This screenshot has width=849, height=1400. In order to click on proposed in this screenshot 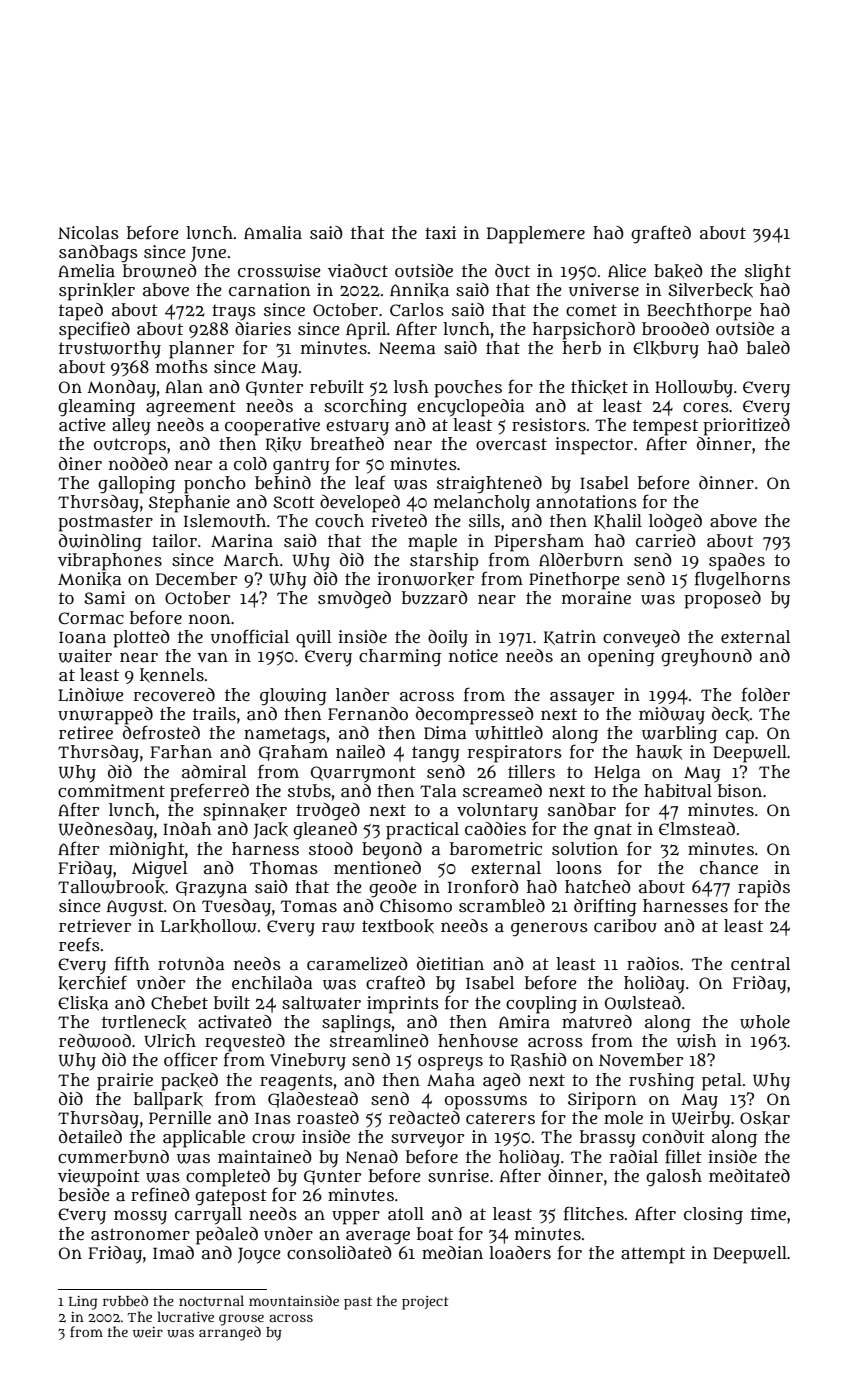, I will do `click(722, 600)`.
